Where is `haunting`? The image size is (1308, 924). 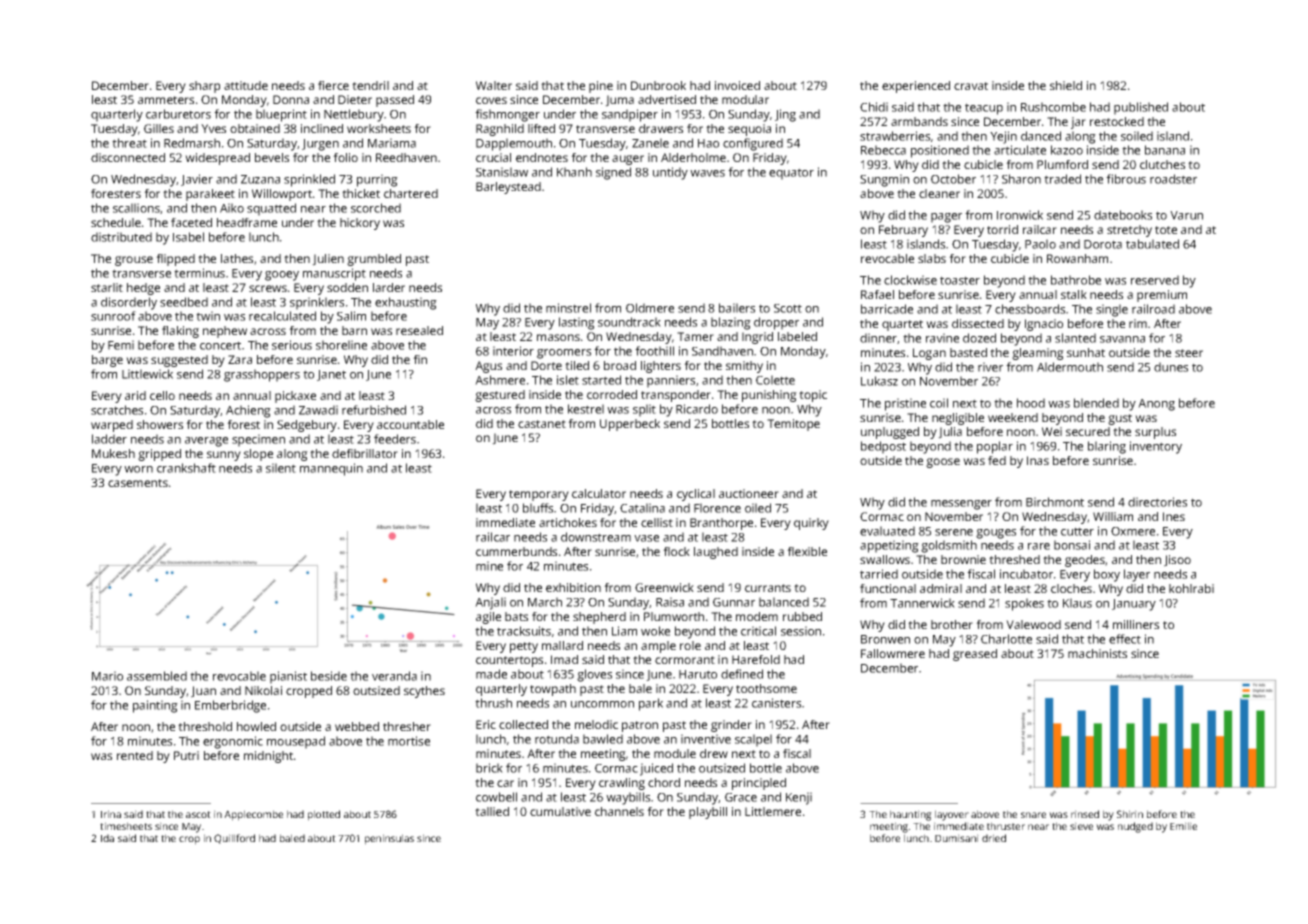
haunting is located at coordinates (911, 815).
